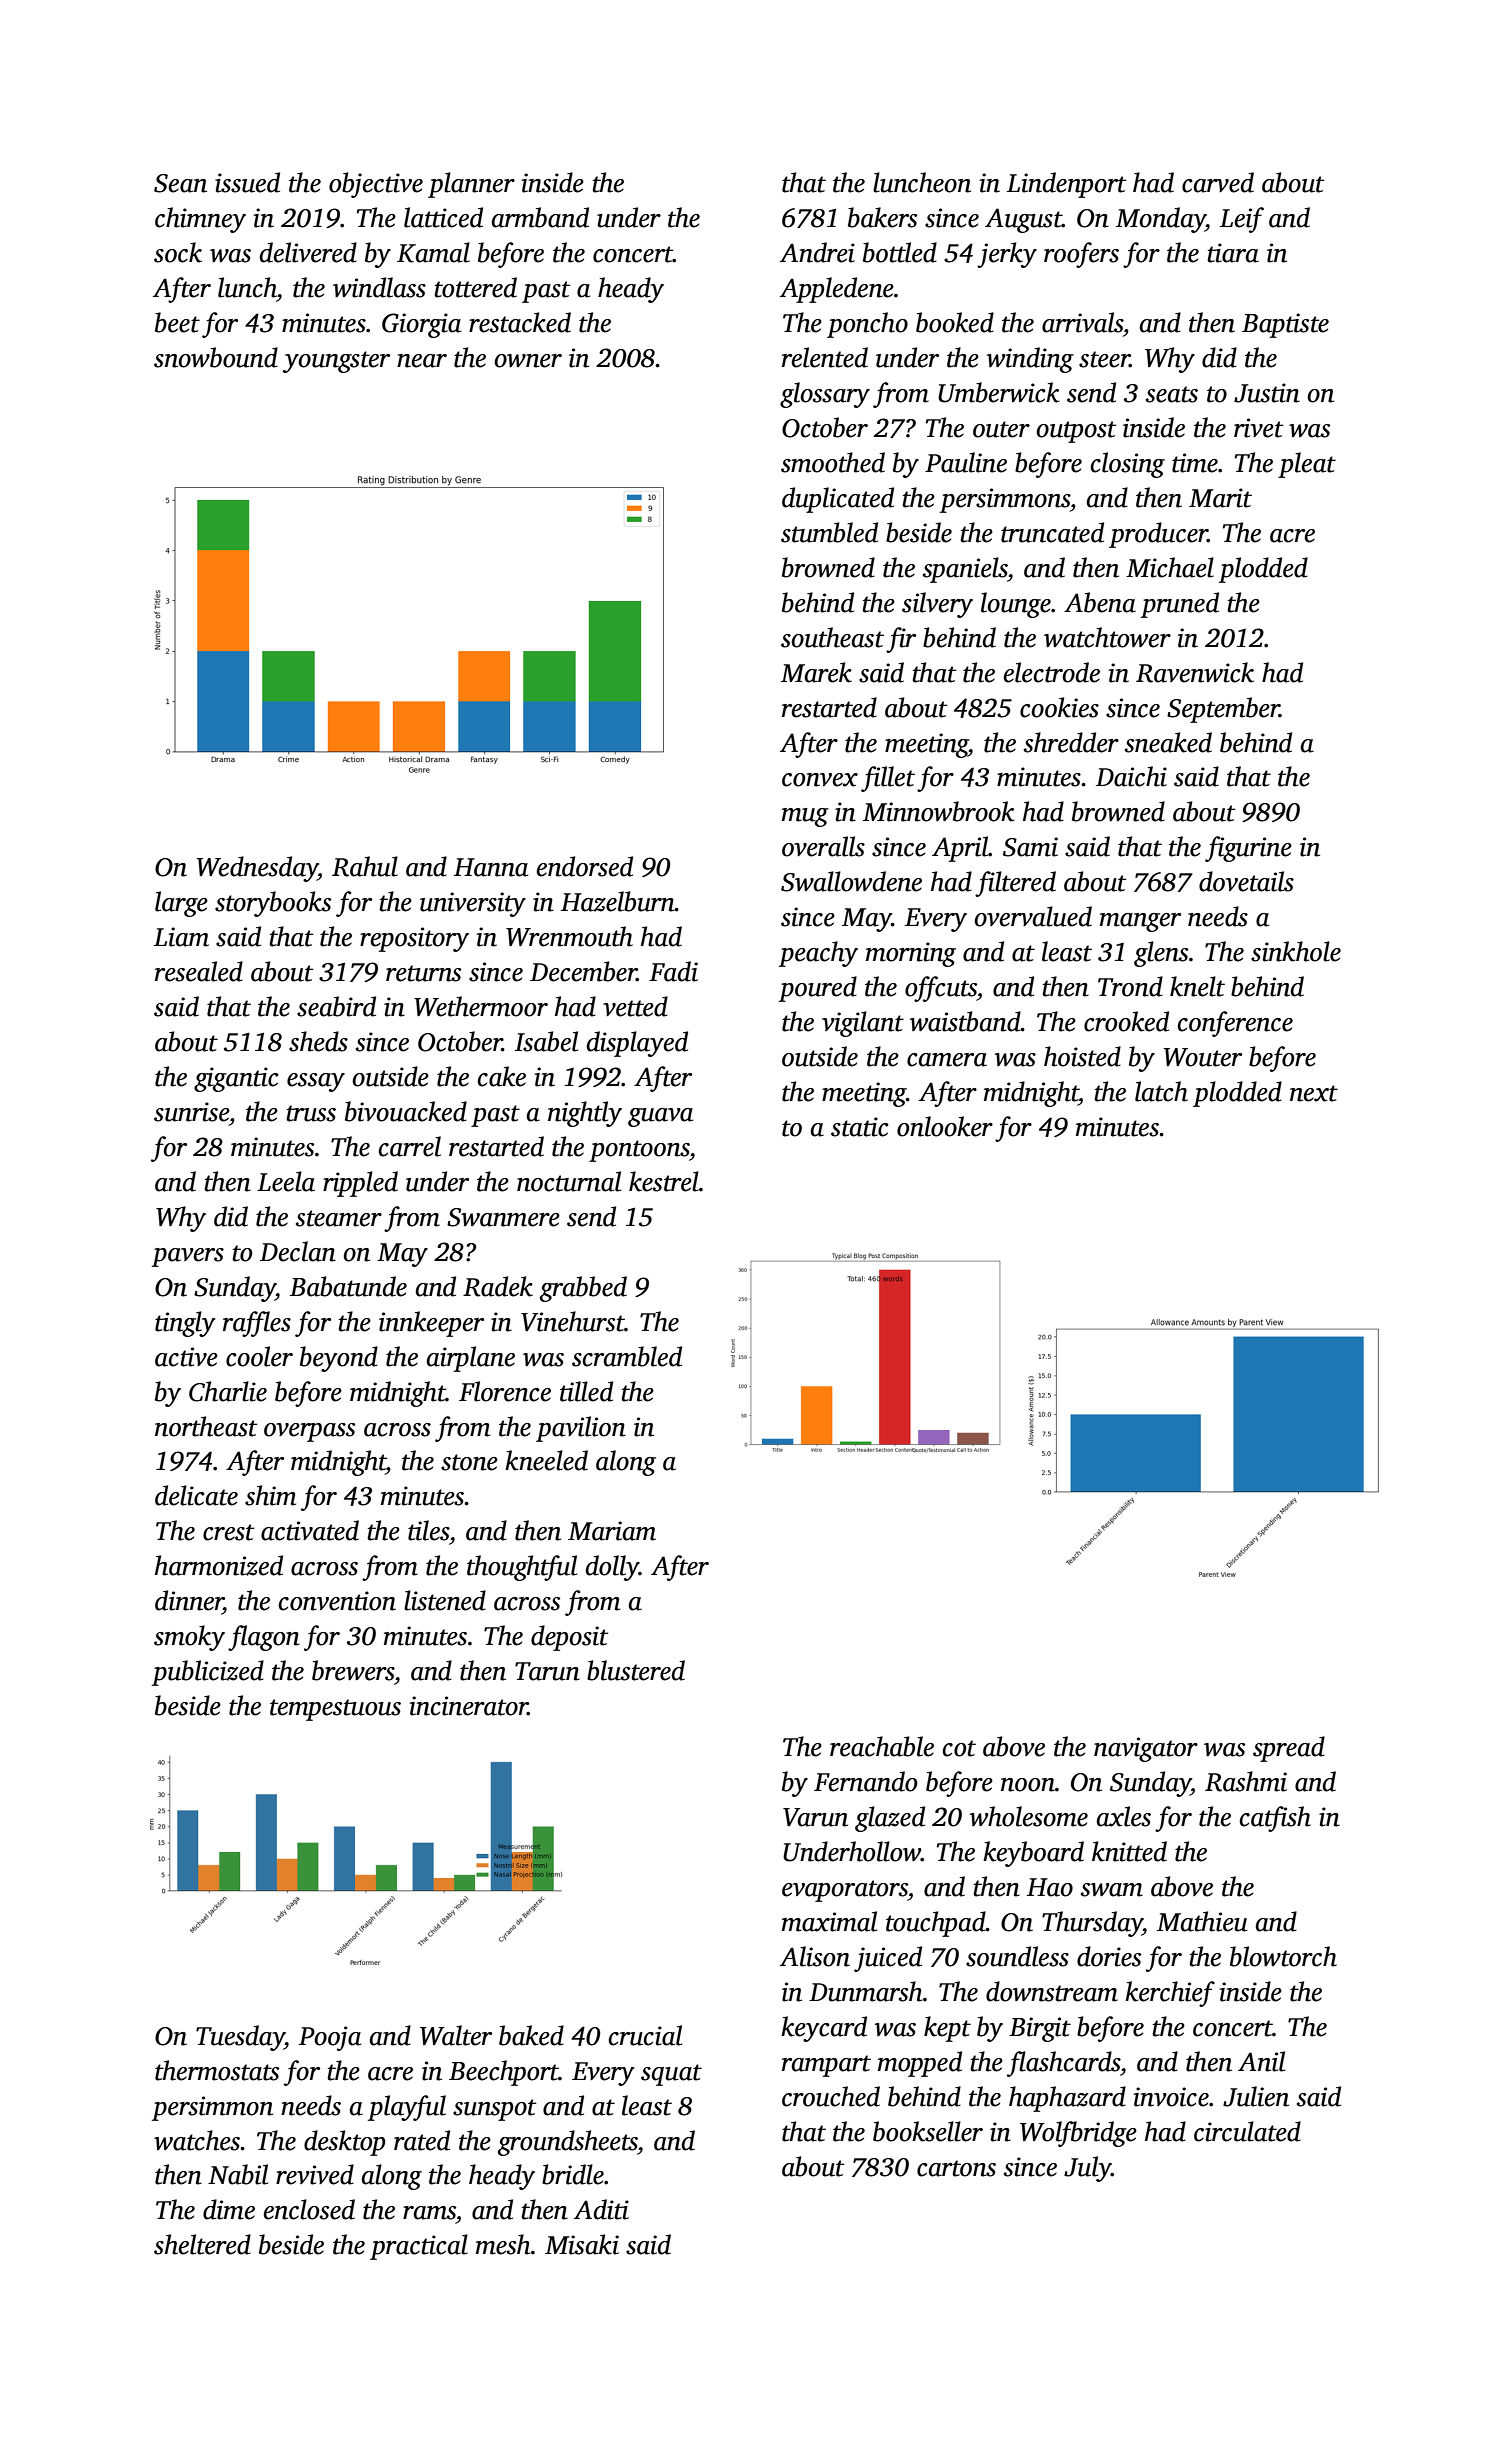 The width and height of the screenshot is (1496, 2464). Describe the element at coordinates (1247, 2131) in the screenshot. I see `circulated` at that location.
